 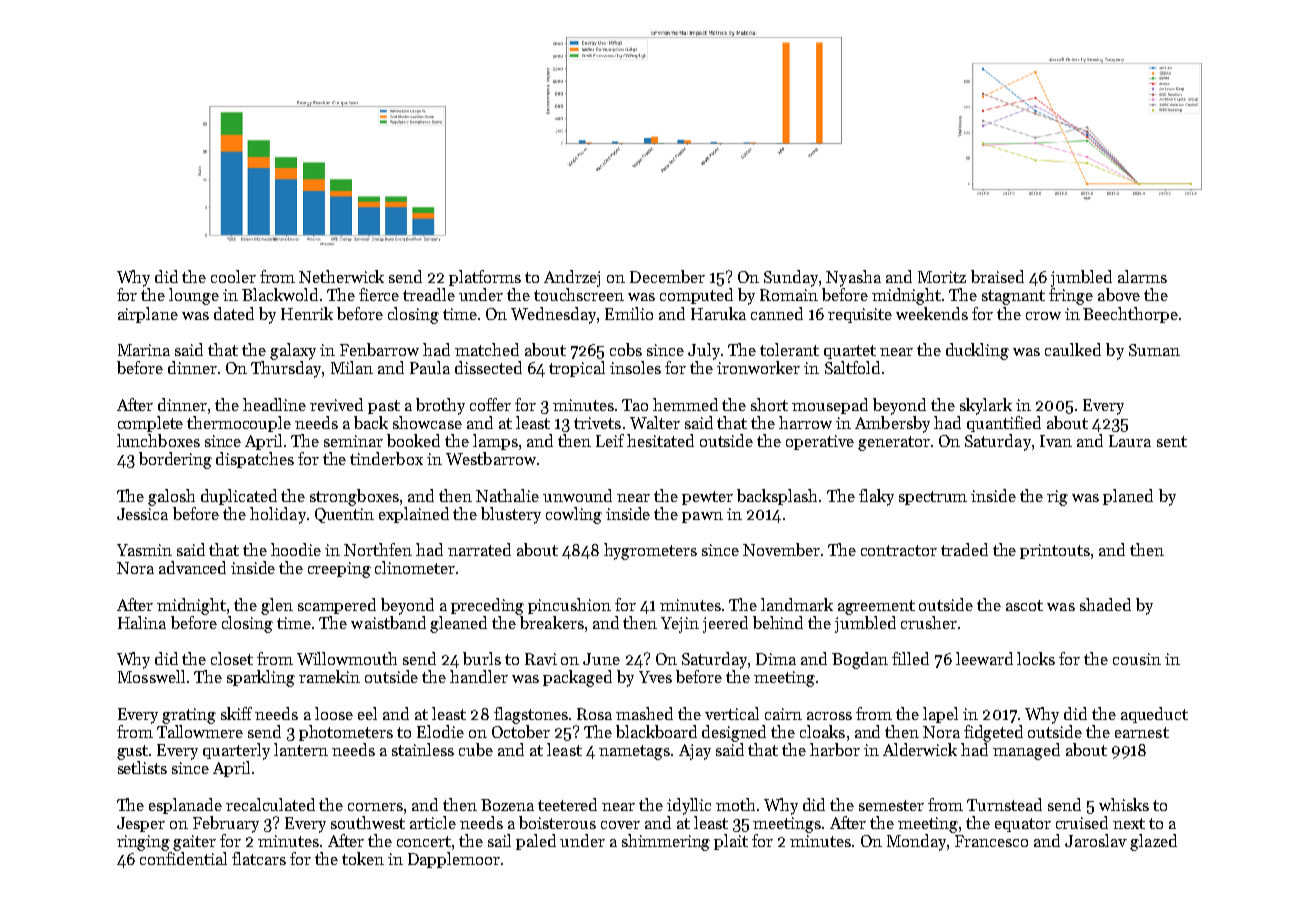 I want to click on cooler, so click(x=233, y=276).
